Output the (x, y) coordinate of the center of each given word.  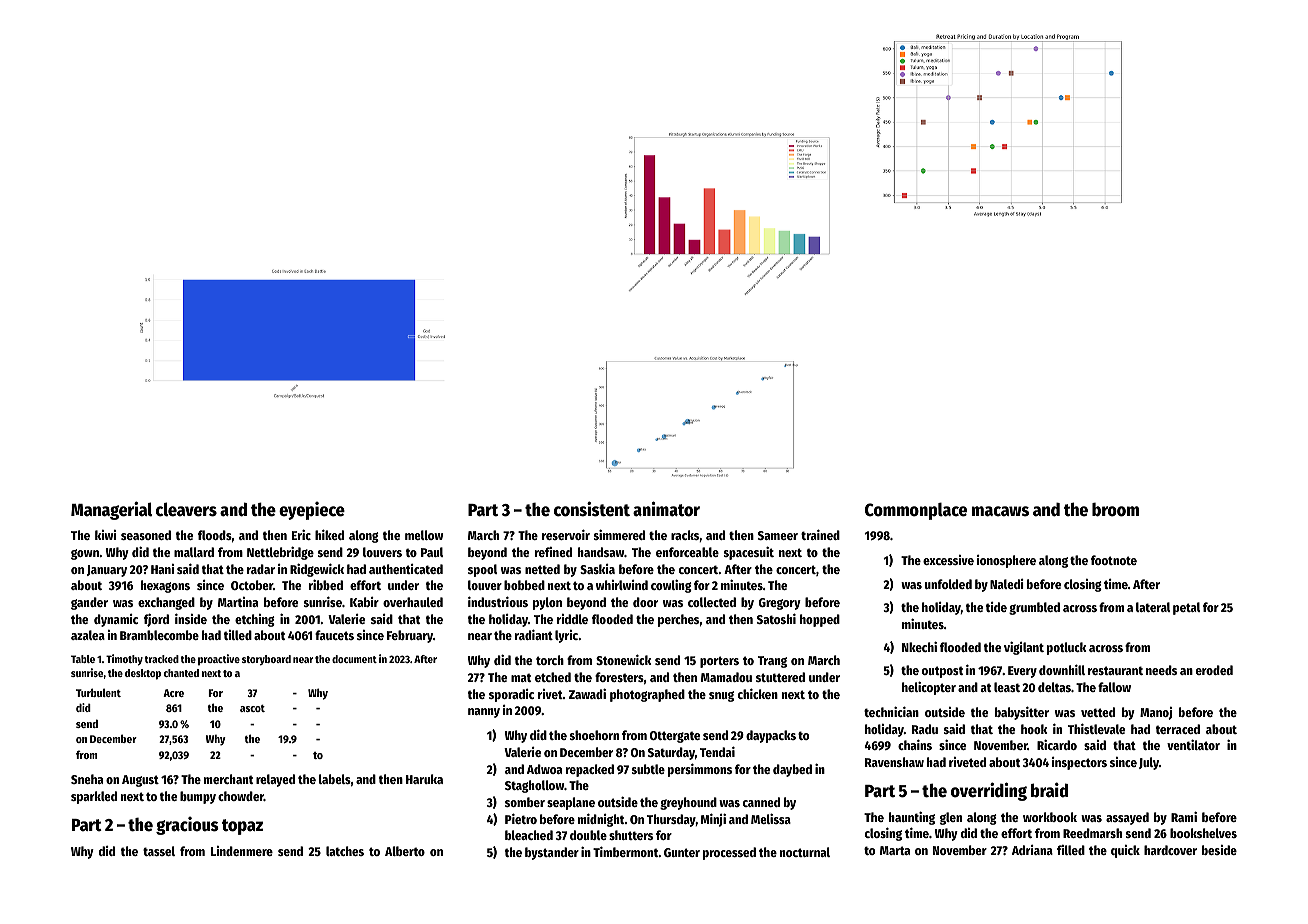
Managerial (111, 510)
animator (666, 509)
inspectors (1079, 763)
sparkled (94, 797)
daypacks (771, 736)
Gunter (682, 852)
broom (1115, 510)
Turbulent (98, 692)
